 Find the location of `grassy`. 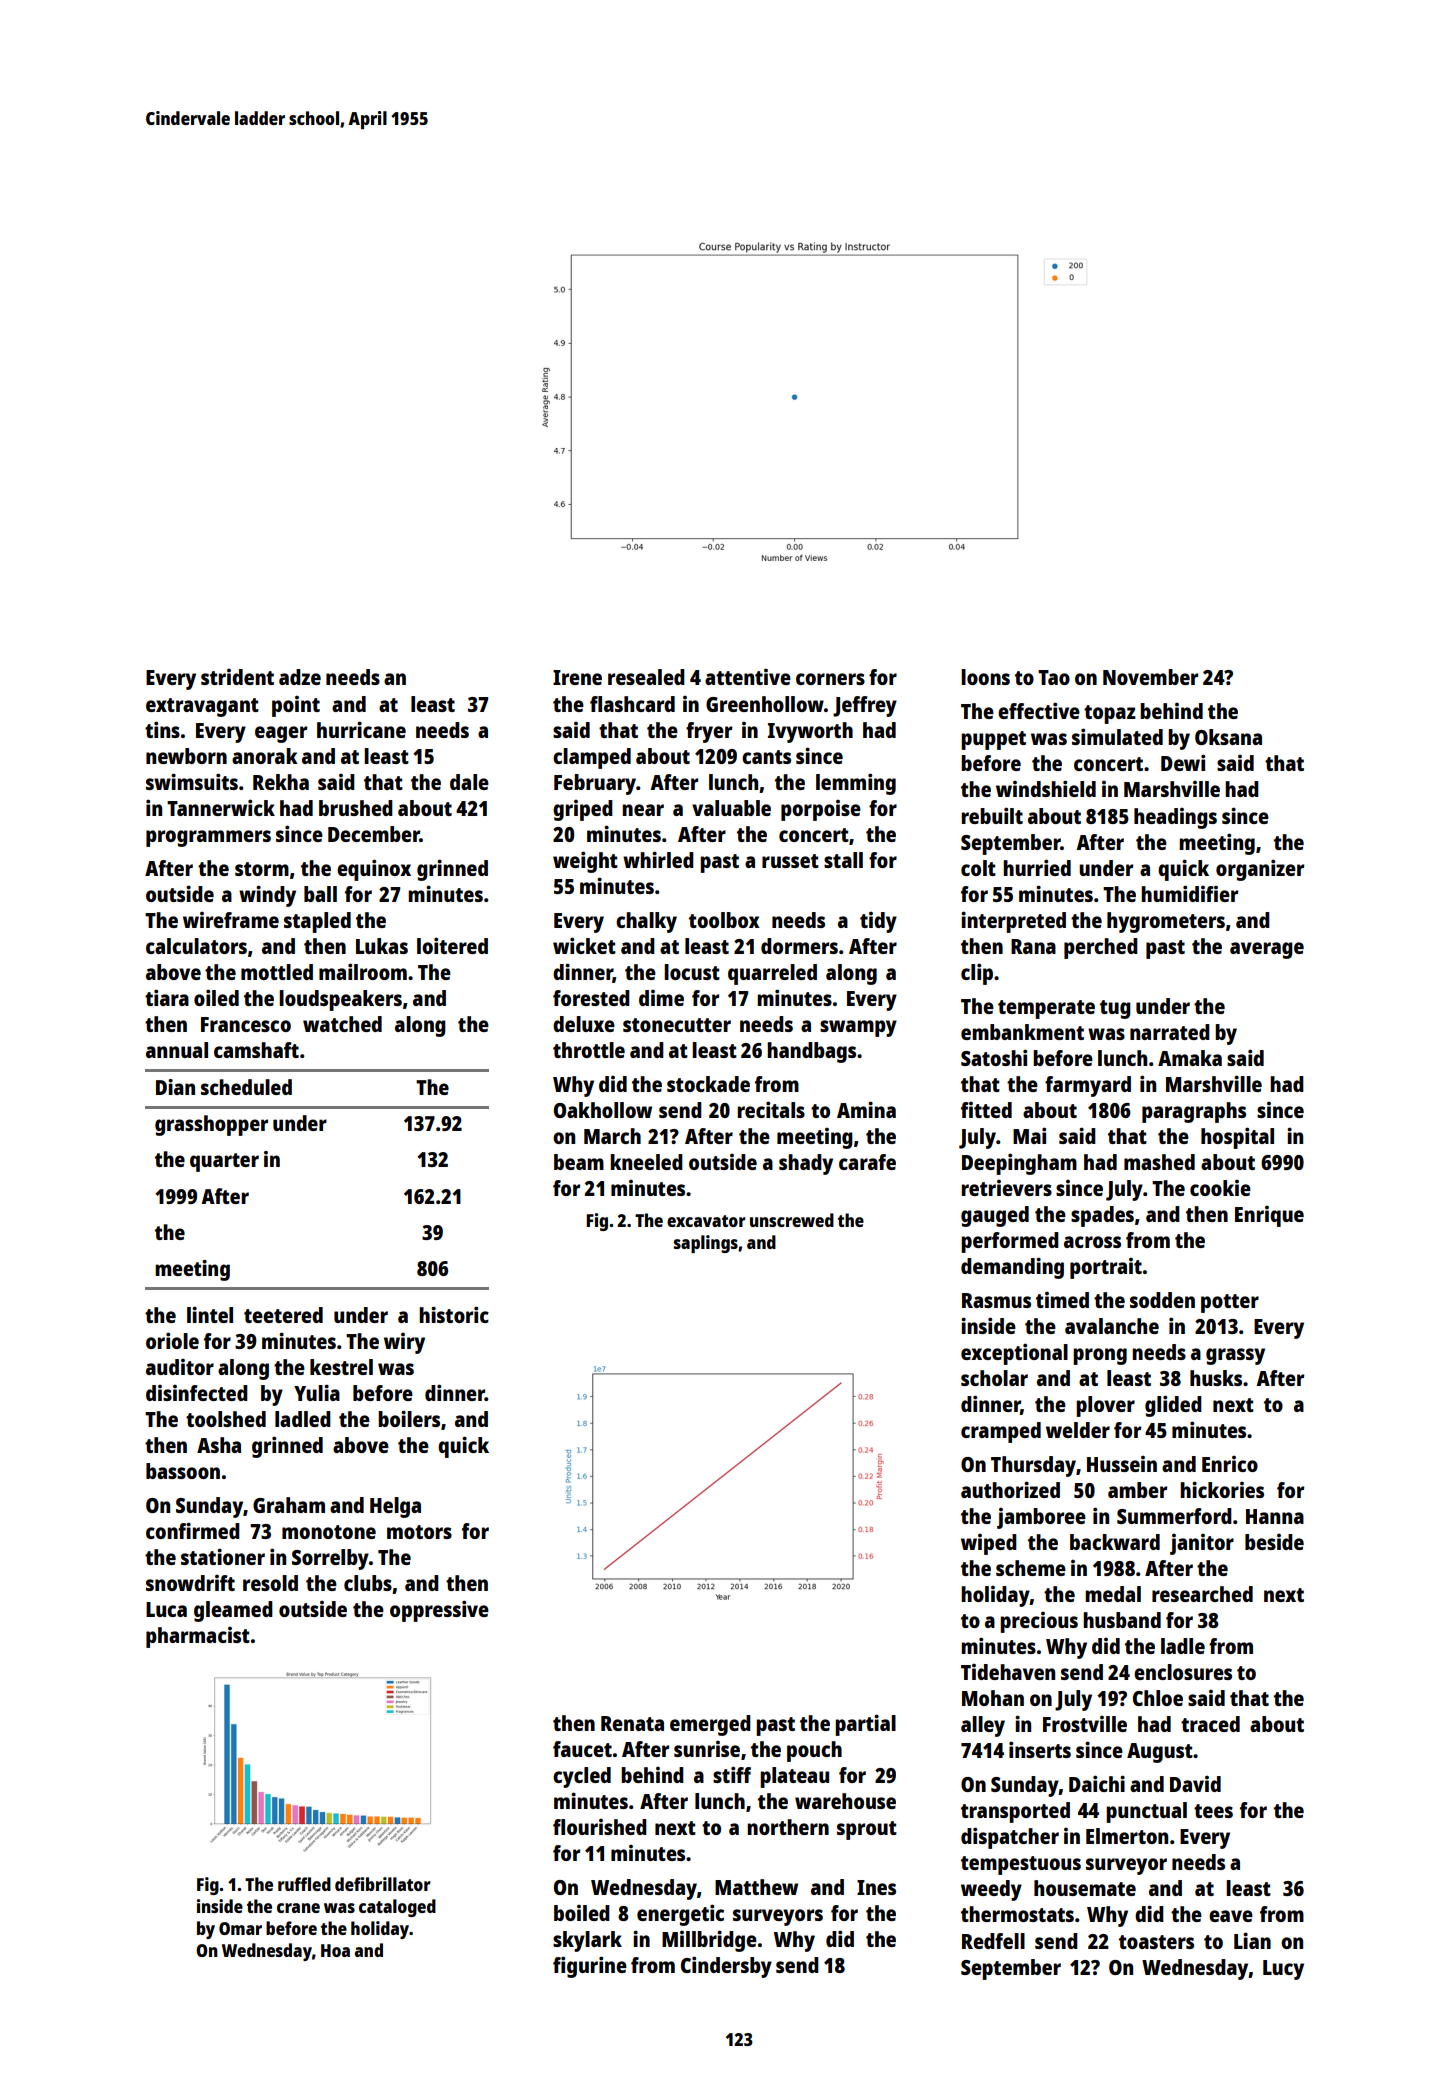

grassy is located at coordinates (1235, 1356).
